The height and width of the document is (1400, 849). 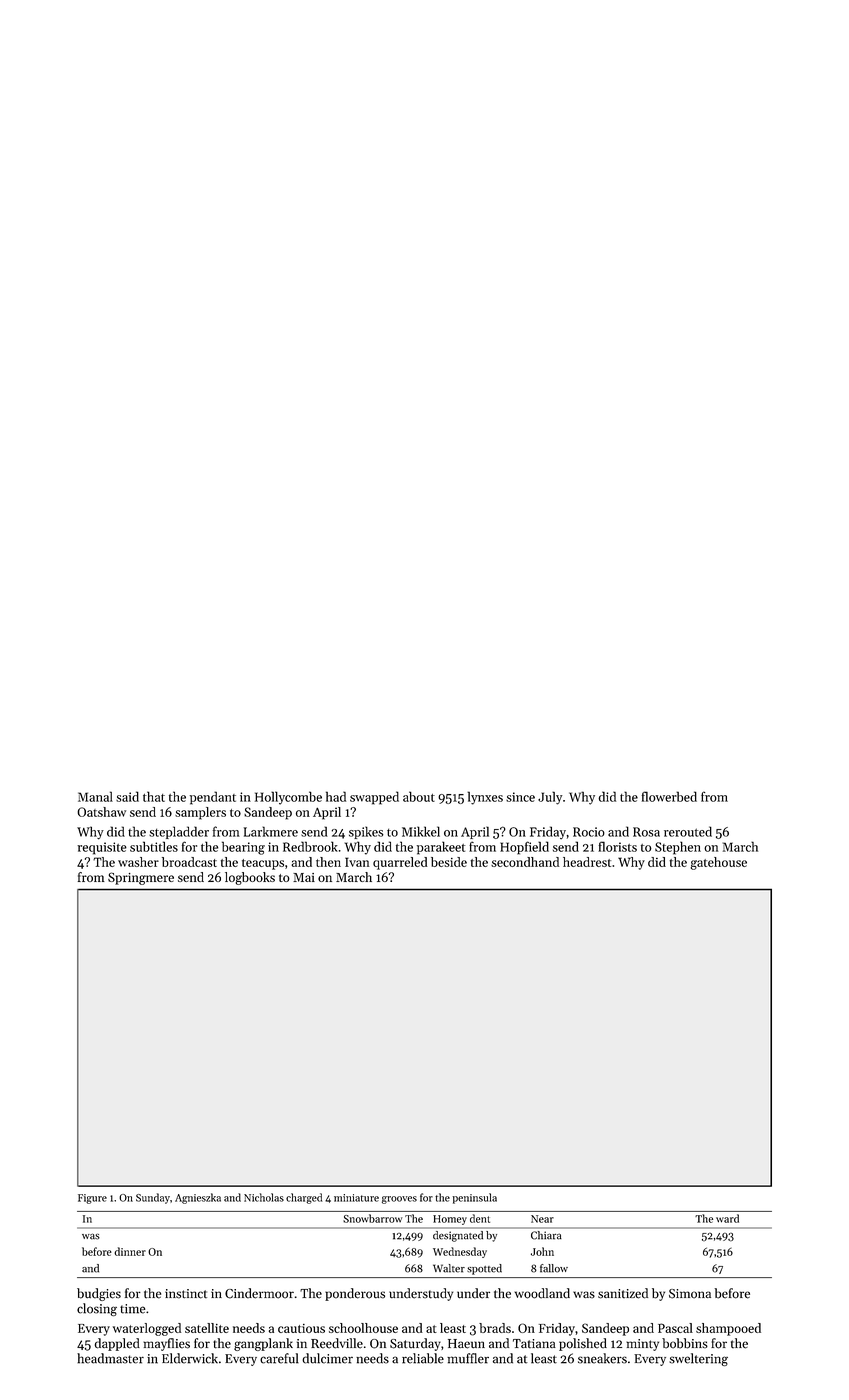 I want to click on Elderwick, so click(x=190, y=1358).
